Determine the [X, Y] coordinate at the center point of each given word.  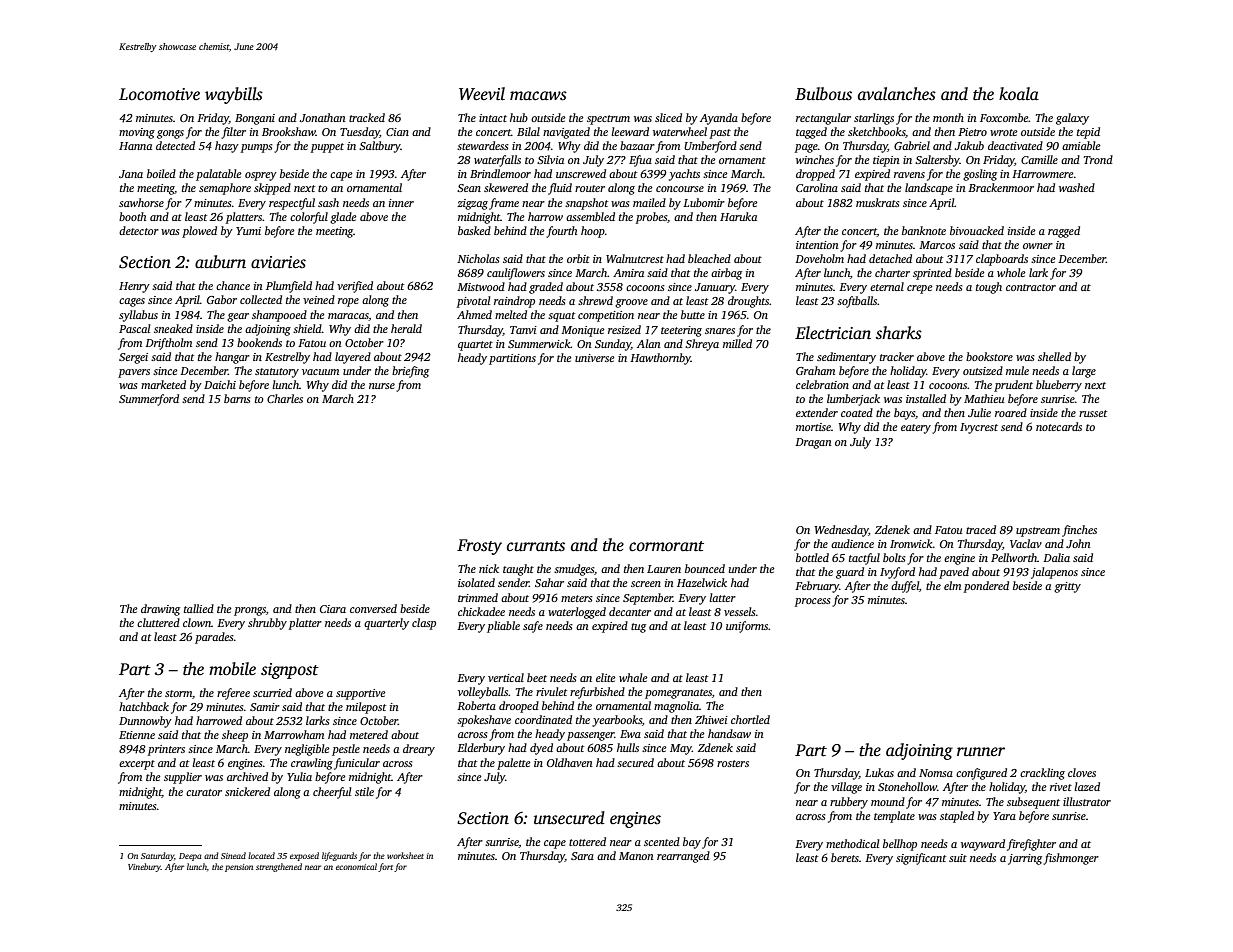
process [813, 602]
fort [385, 867]
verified [355, 287]
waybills [234, 95]
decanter [630, 611]
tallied [199, 608]
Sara [582, 856]
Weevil [482, 94]
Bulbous [823, 94]
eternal [887, 286]
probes [651, 218]
